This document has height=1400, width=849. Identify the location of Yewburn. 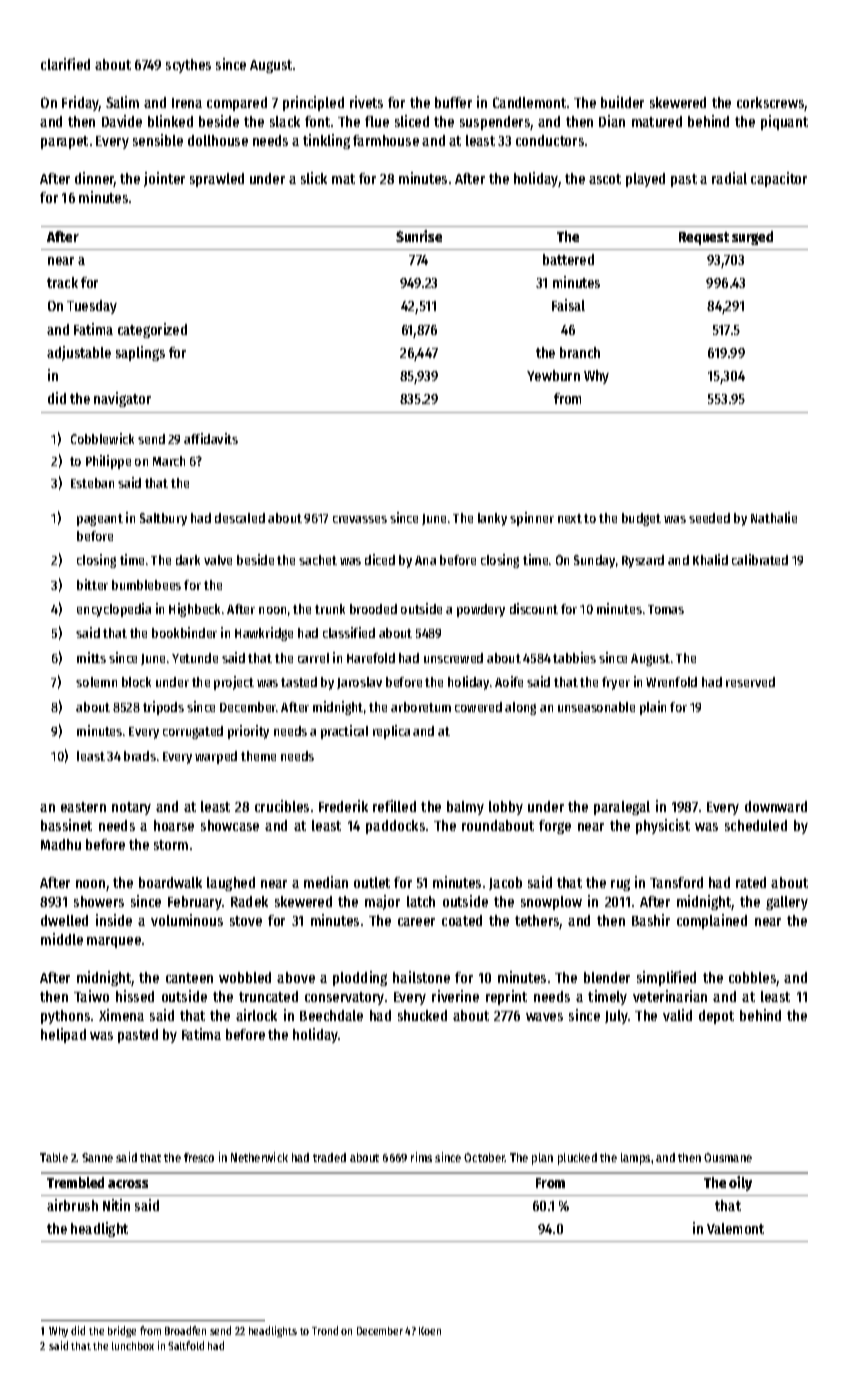
(553, 375).
